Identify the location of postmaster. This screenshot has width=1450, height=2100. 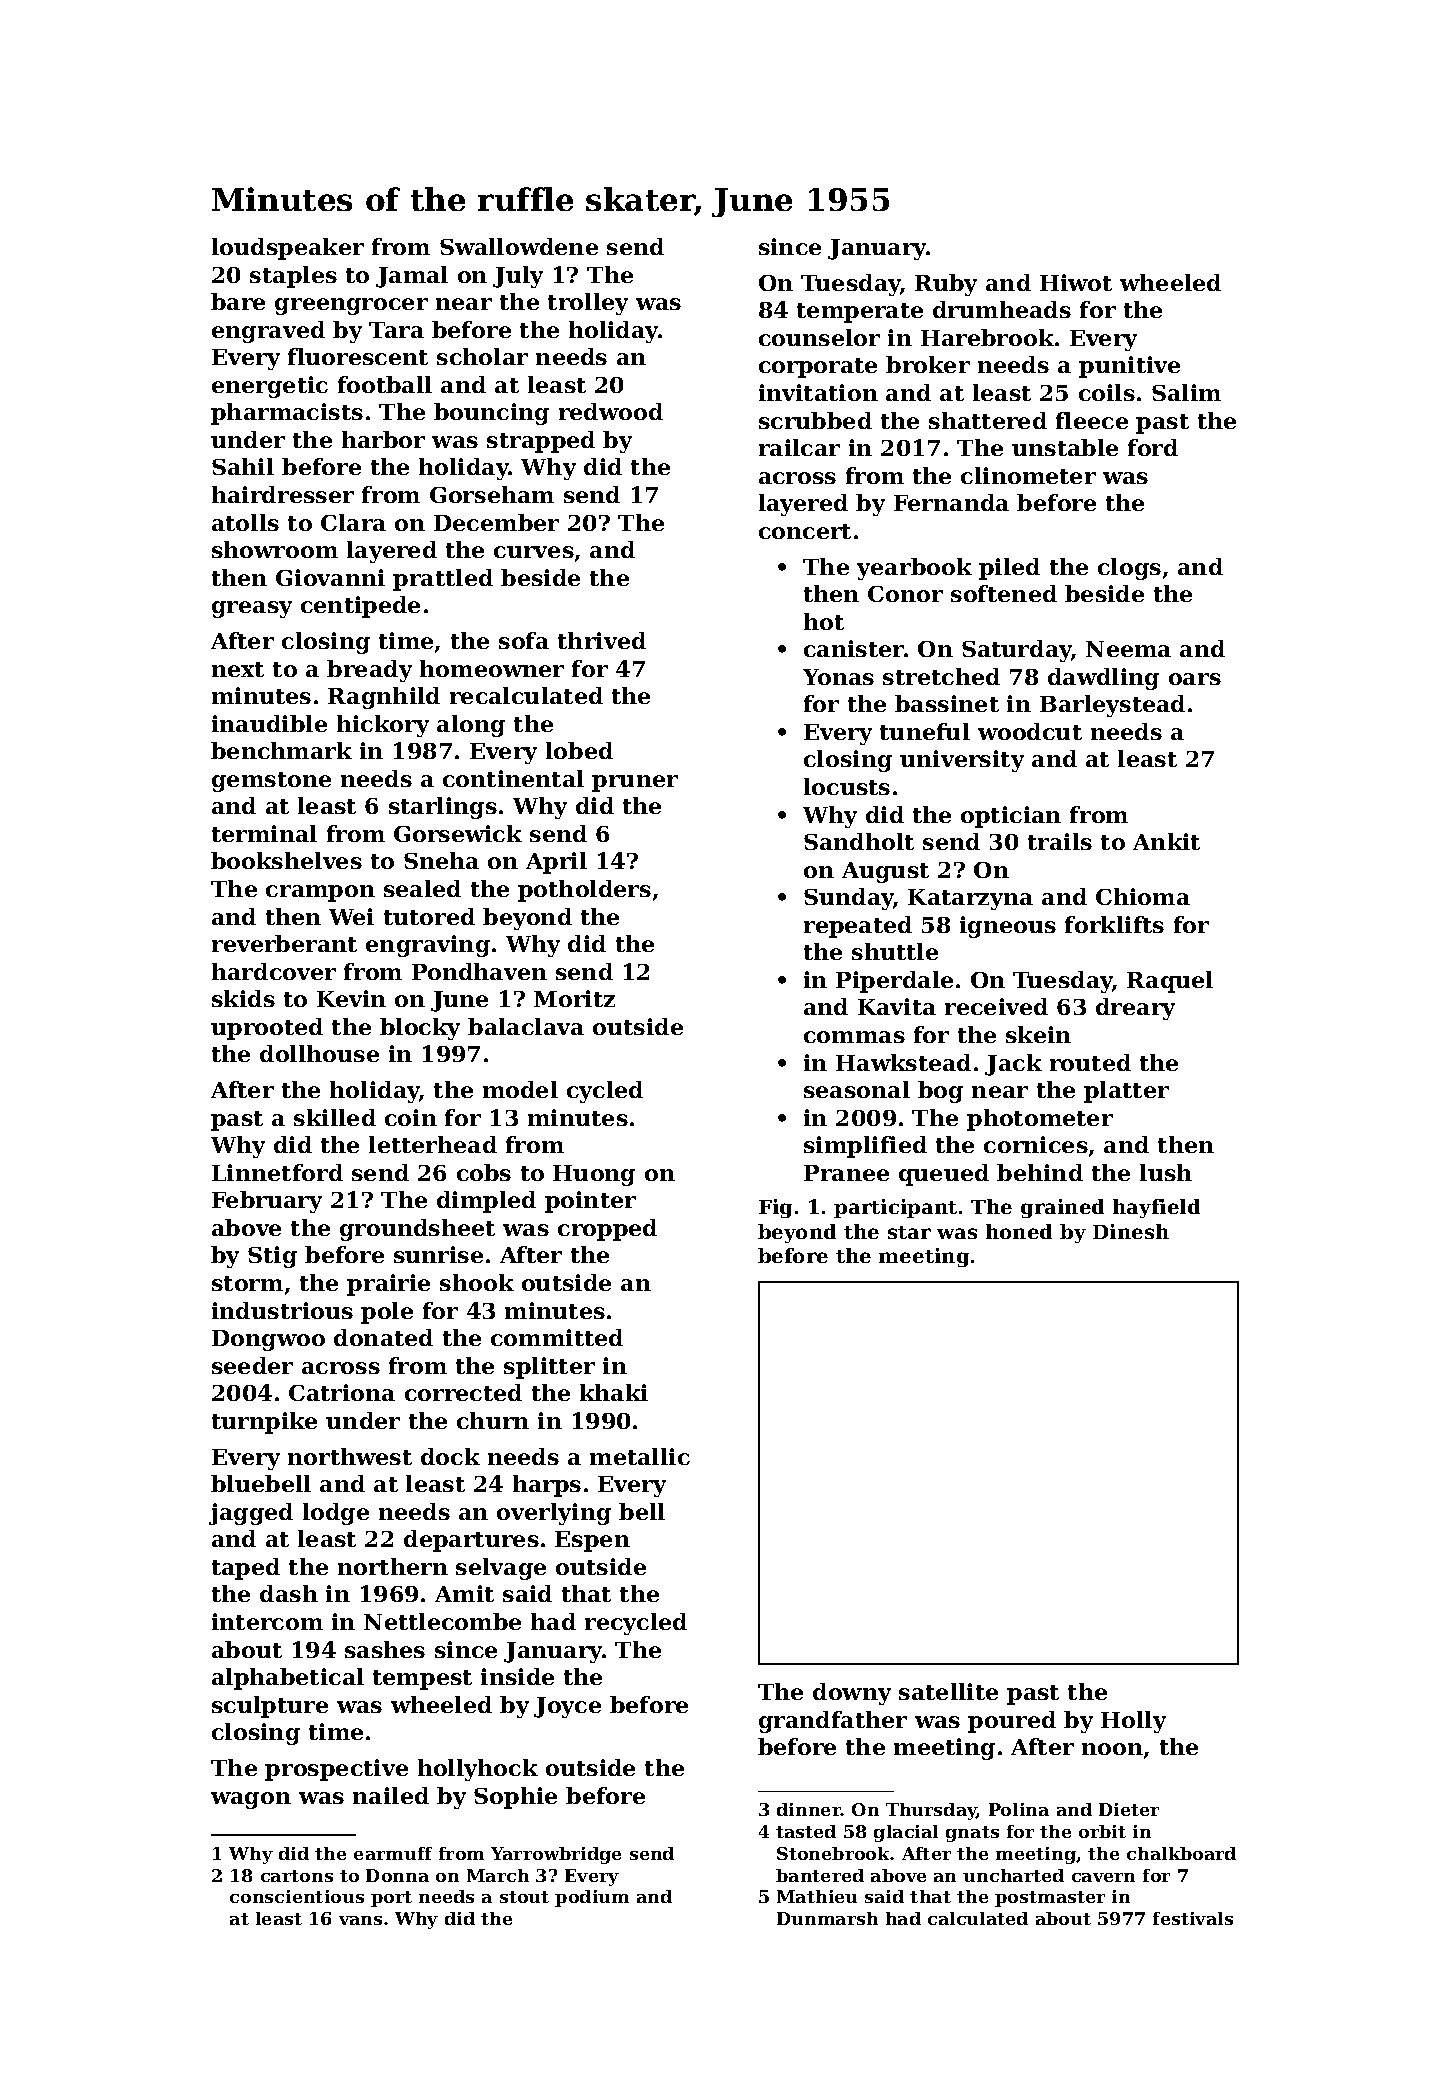
(1050, 1899).
